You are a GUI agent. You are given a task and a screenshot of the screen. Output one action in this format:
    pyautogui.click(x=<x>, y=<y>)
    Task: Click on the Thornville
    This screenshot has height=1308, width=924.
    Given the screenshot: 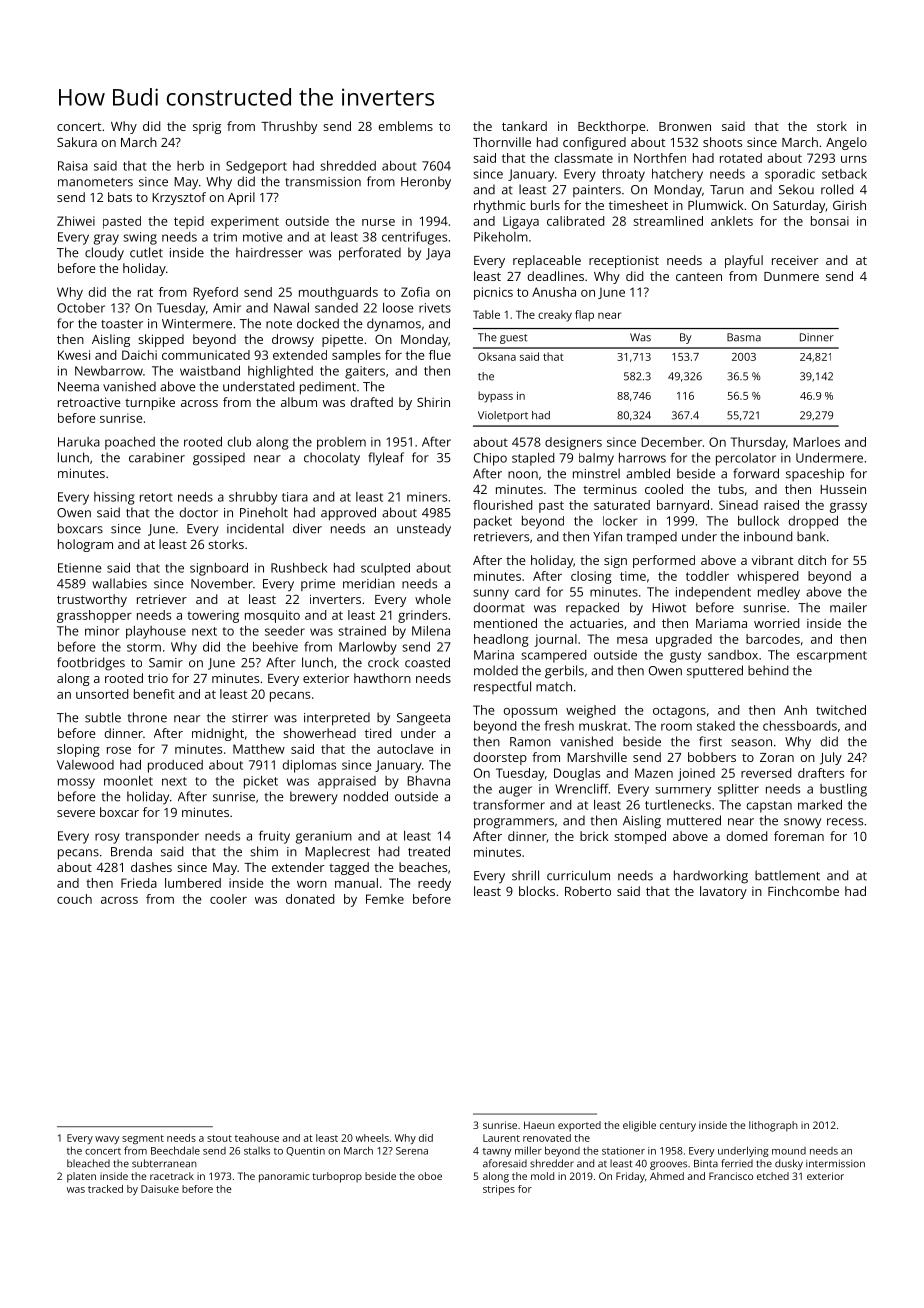 What is the action you would take?
    pyautogui.click(x=502, y=142)
